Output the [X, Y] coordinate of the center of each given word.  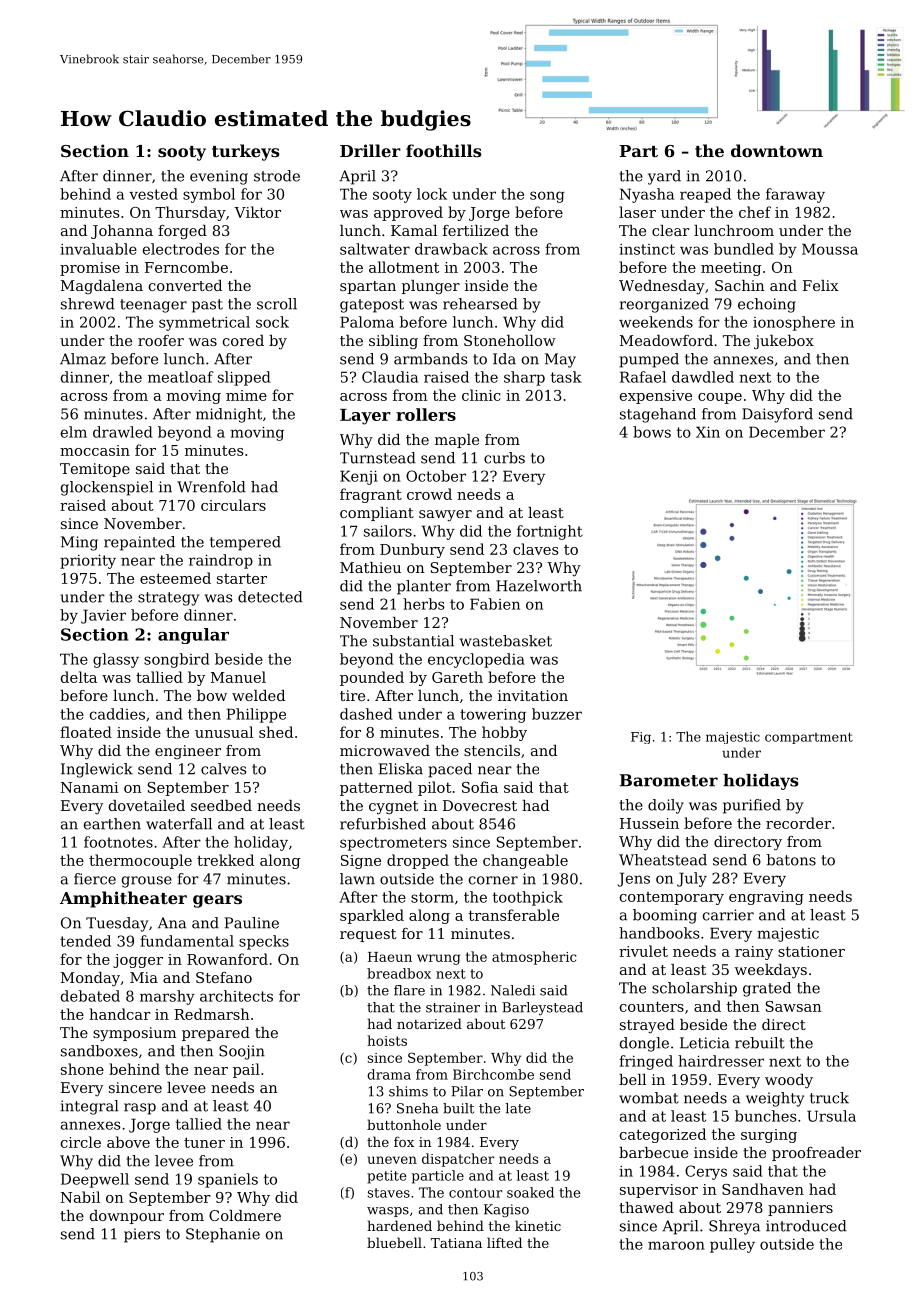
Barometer [669, 780]
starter [242, 578]
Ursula [831, 1116]
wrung [438, 959]
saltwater [375, 249]
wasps [388, 1212]
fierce [95, 879]
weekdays [771, 971]
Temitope [95, 470]
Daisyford [777, 415]
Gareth [457, 677]
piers [142, 1235]
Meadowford [666, 340]
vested [153, 194]
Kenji [359, 477]
